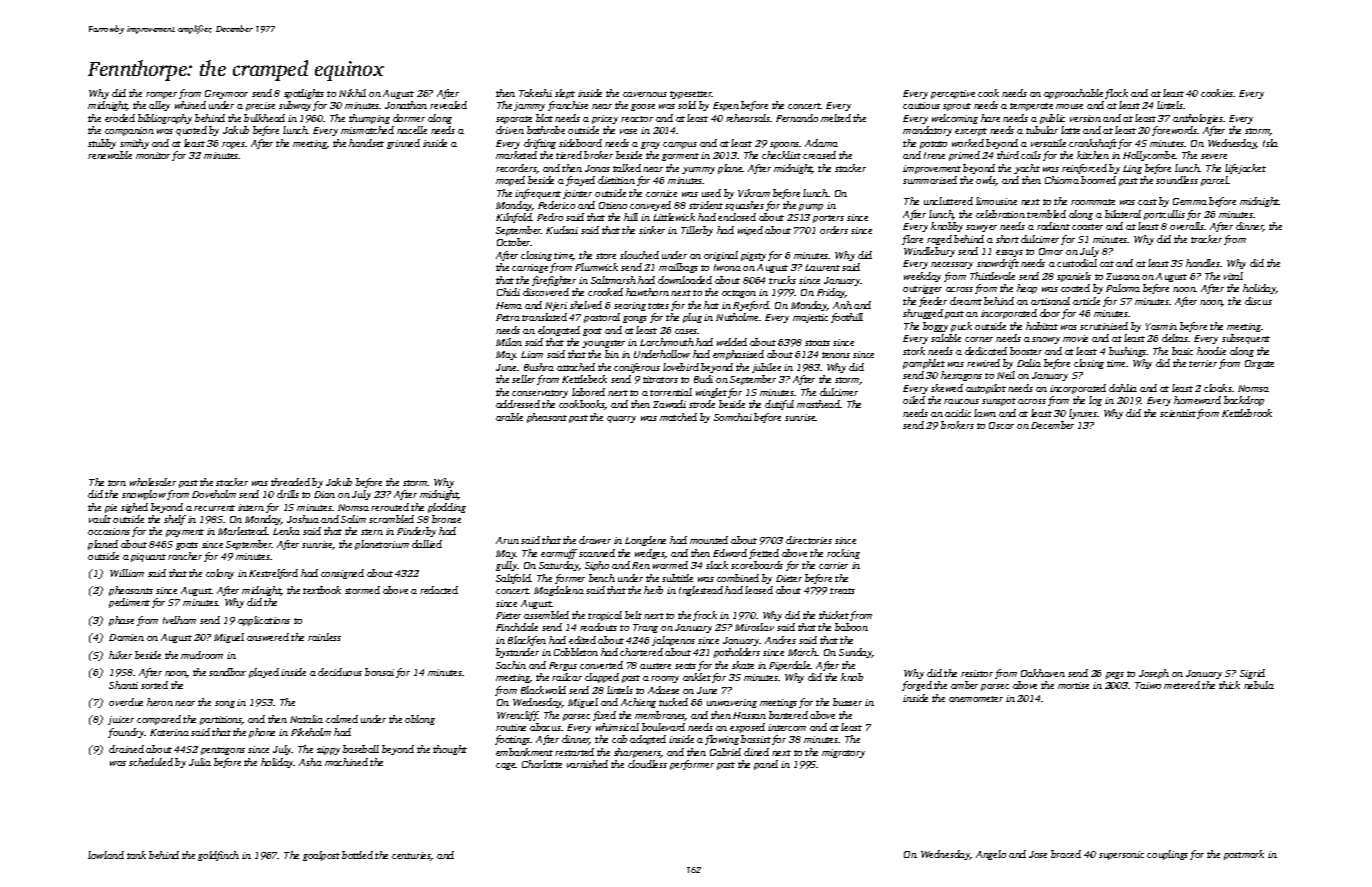 The width and height of the screenshot is (1372, 887). What do you see at coordinates (110, 155) in the screenshot?
I see `renewable` at bounding box center [110, 155].
